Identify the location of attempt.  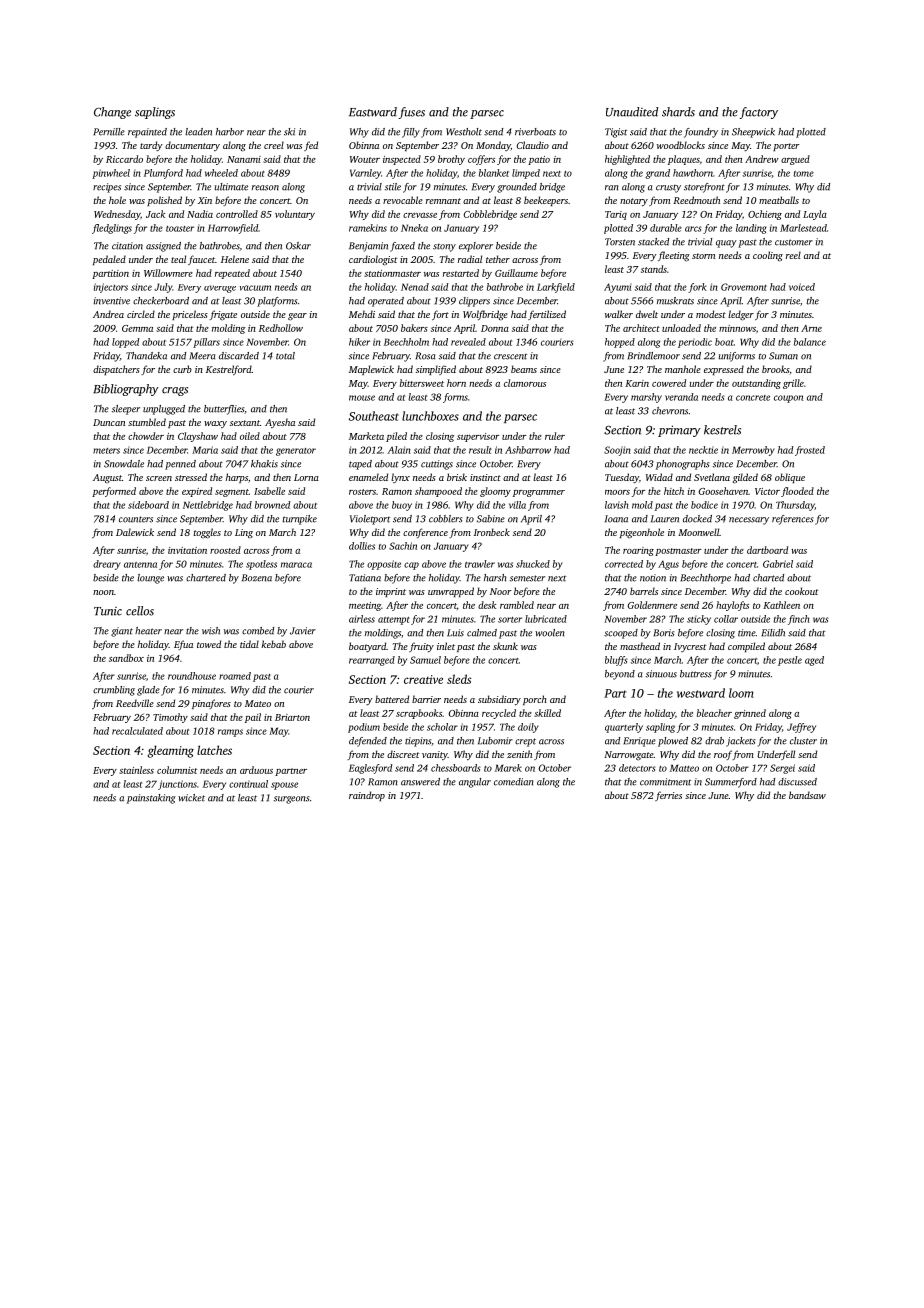
(394, 621).
